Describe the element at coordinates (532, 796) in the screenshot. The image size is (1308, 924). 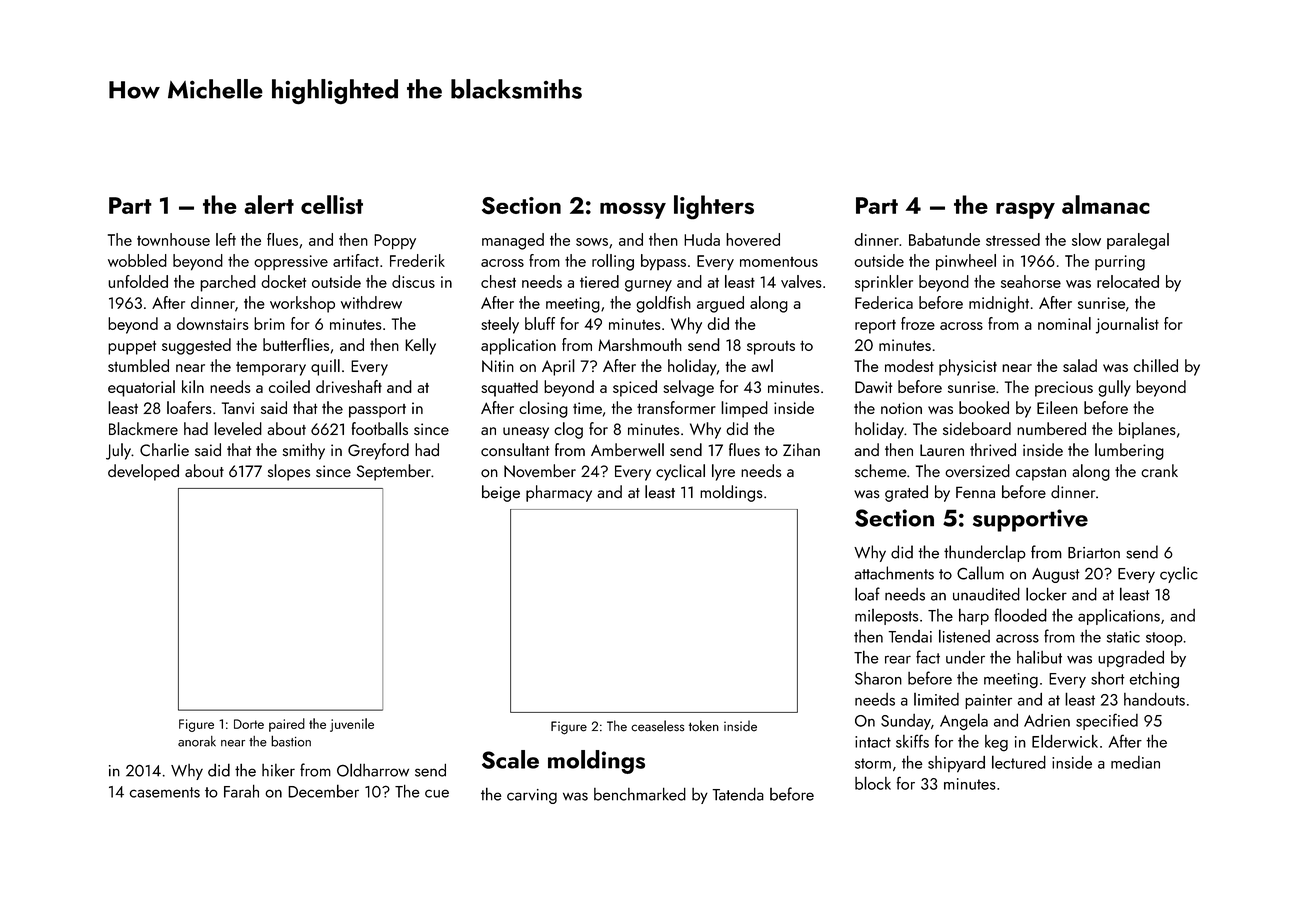
I see `carving` at that location.
